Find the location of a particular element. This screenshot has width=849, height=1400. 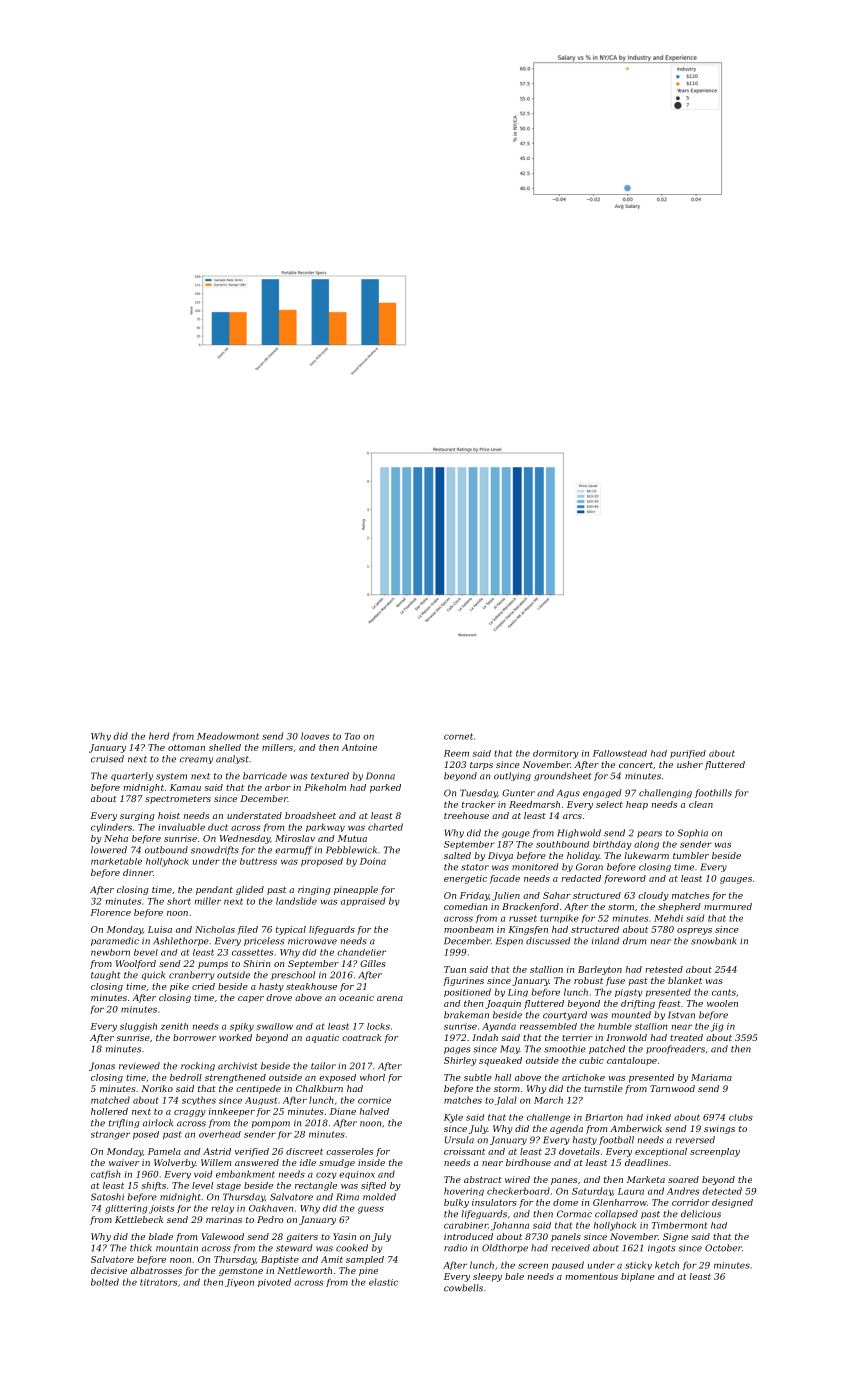

Jalal is located at coordinates (506, 1100).
